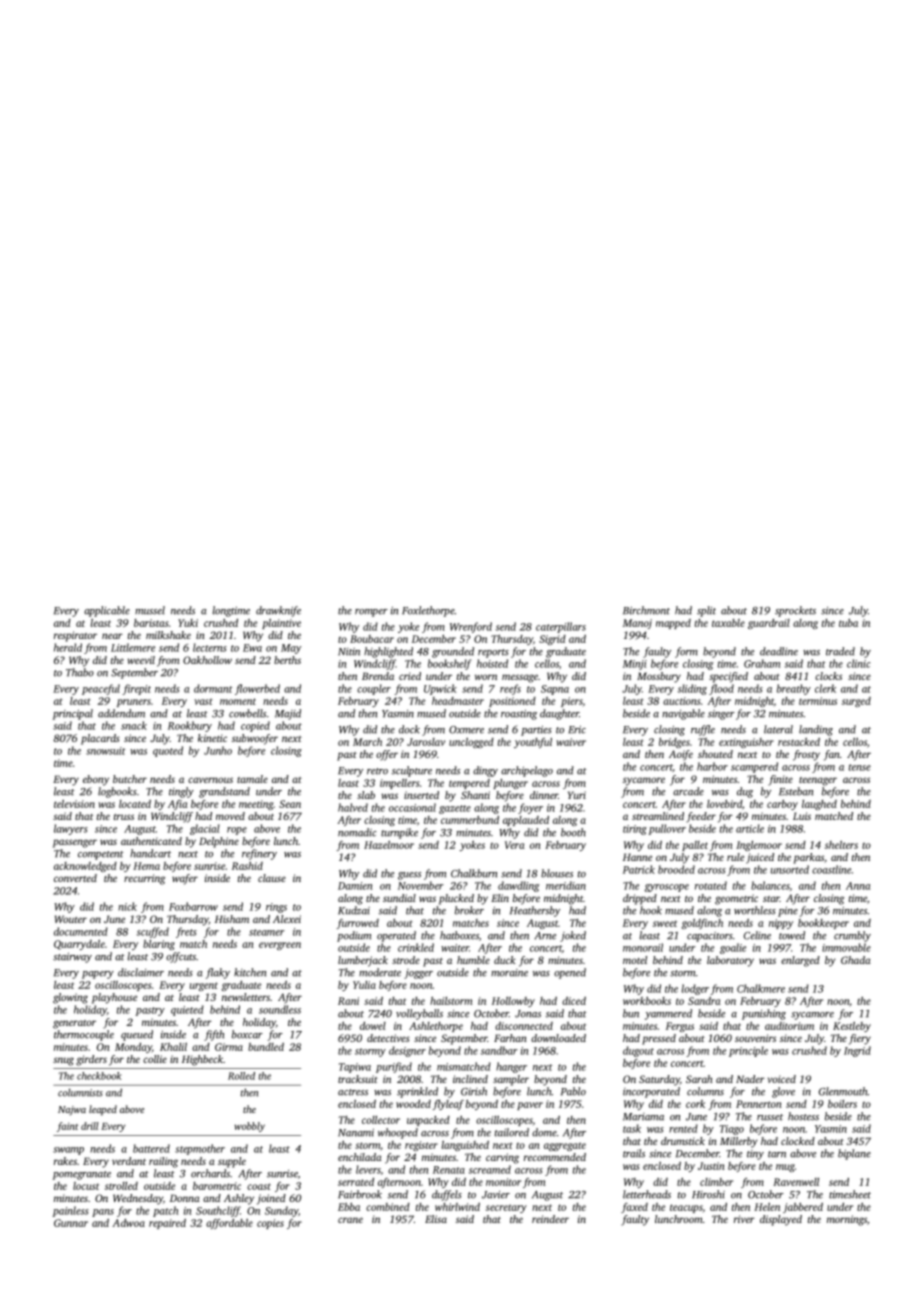 The height and width of the image is (1308, 924). I want to click on Hollowby, so click(513, 1002).
